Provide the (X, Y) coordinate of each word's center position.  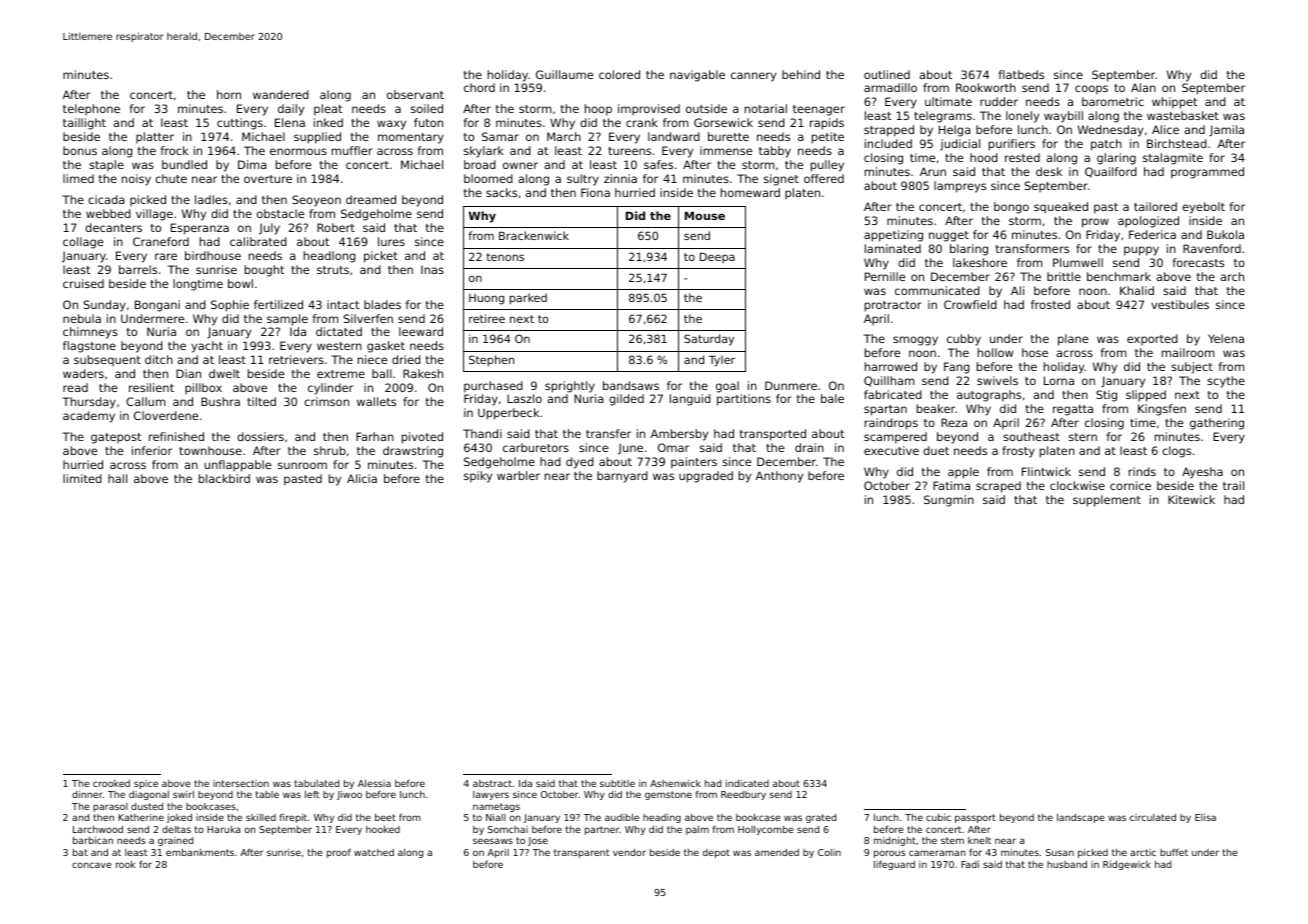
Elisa (1205, 817)
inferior (152, 450)
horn (229, 94)
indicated (747, 783)
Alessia (374, 783)
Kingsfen (1162, 410)
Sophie (230, 306)
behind (801, 74)
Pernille (885, 276)
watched (374, 852)
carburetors (536, 447)
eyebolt (1203, 208)
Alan (1143, 87)
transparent (581, 853)
